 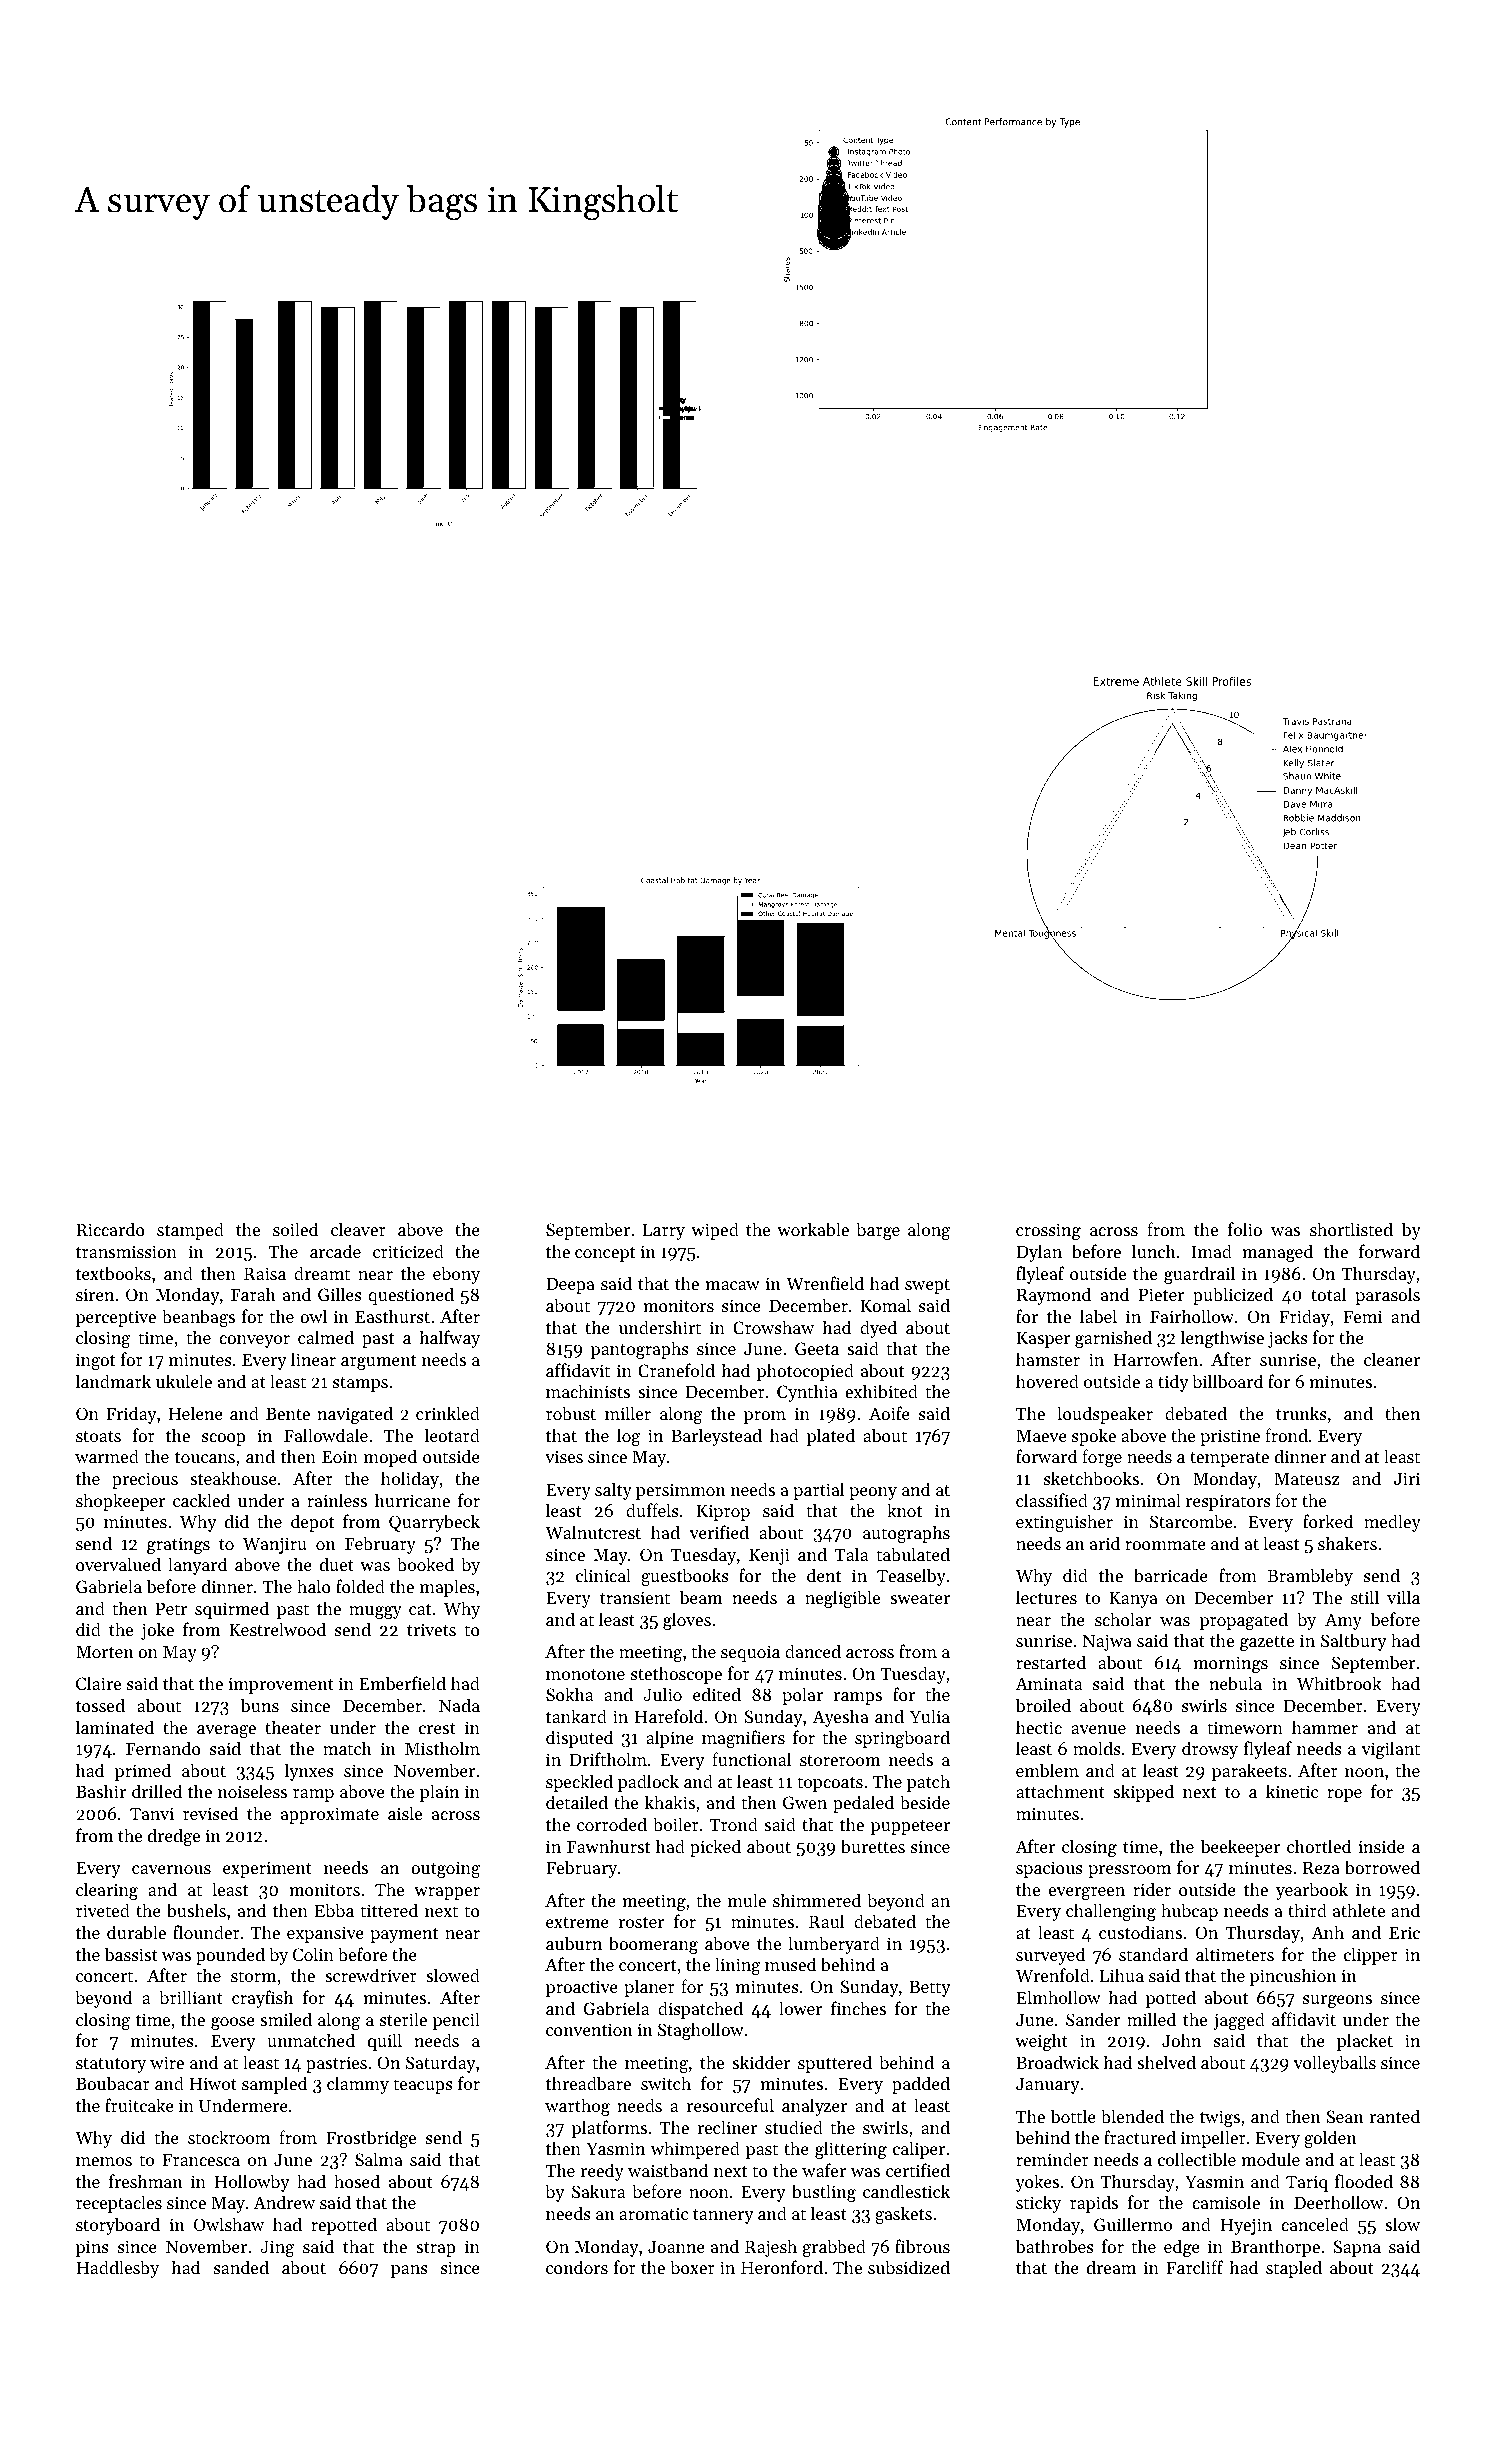 I want to click on sanded, so click(x=241, y=2267).
